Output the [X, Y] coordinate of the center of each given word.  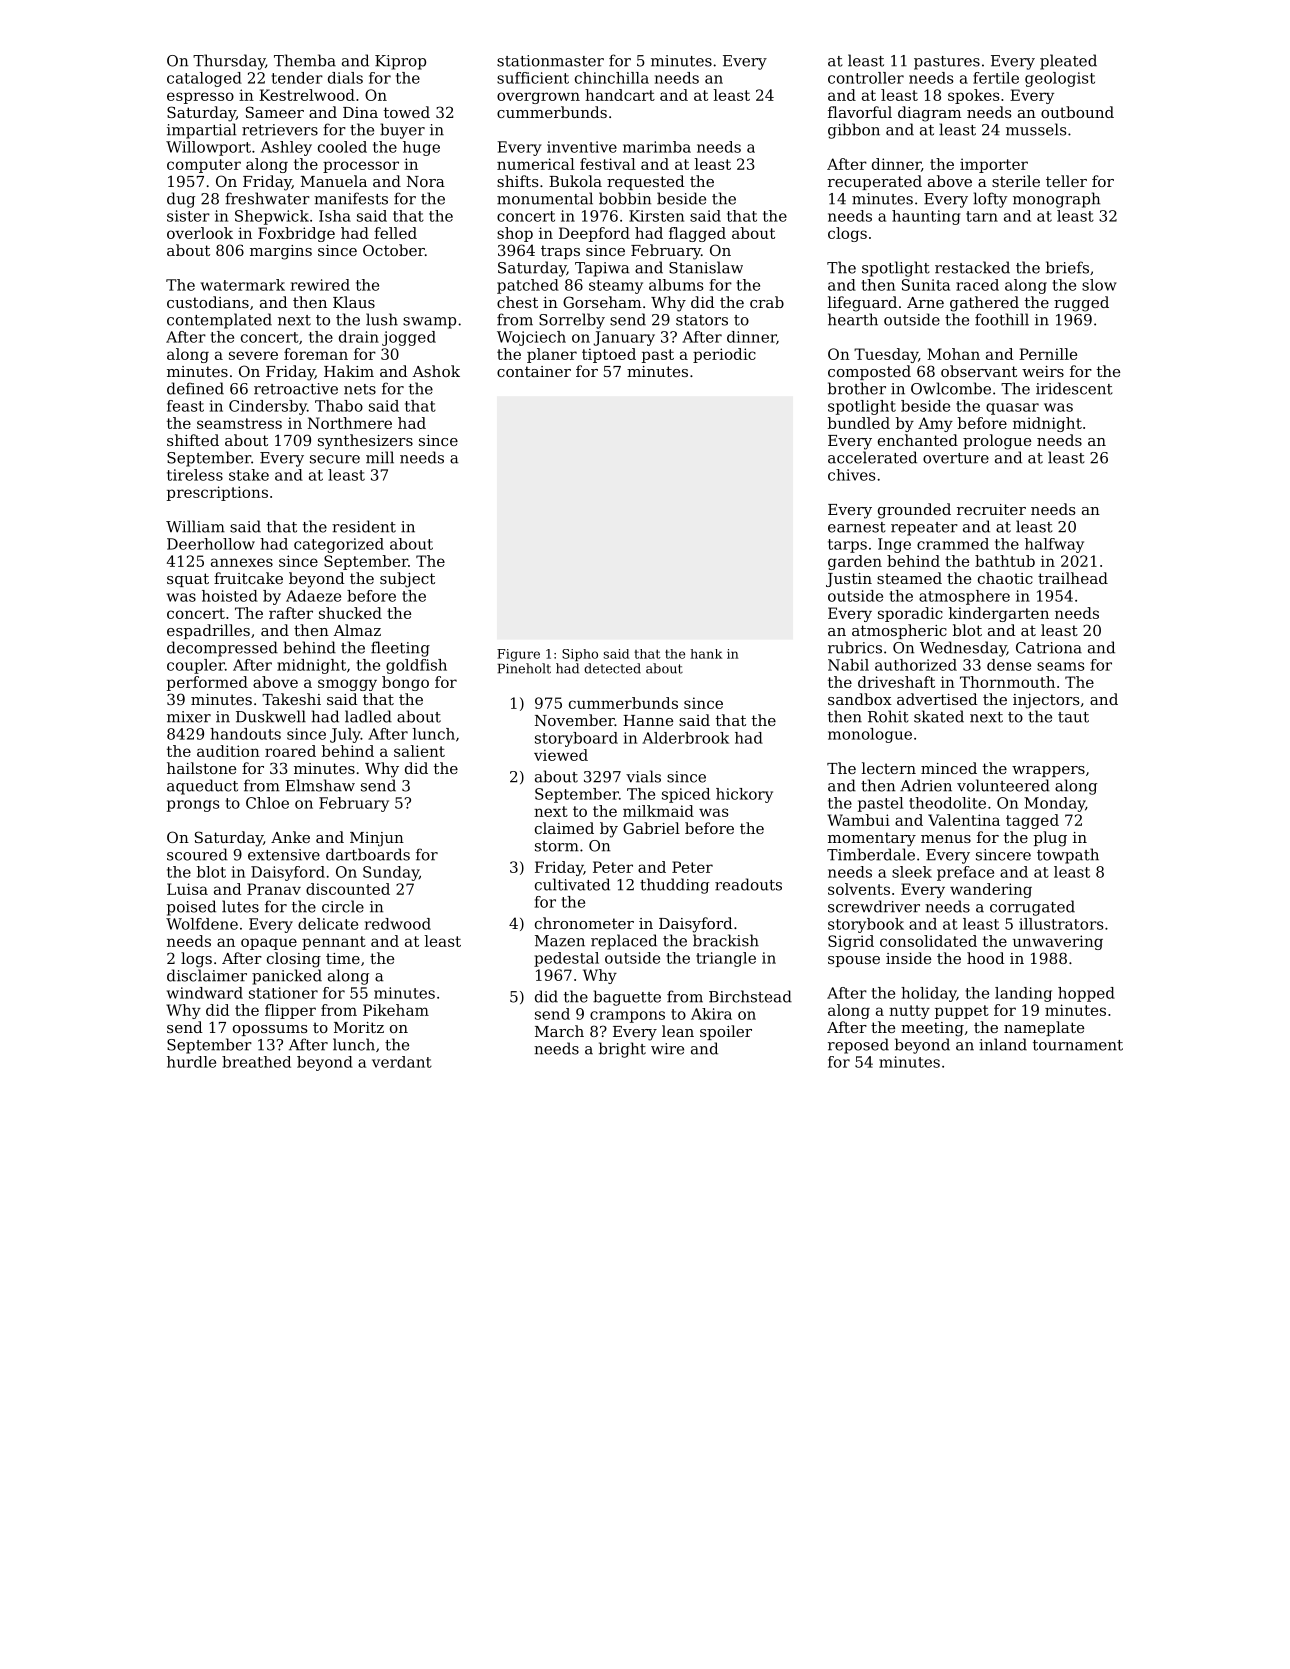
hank [706, 654]
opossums [270, 1030]
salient [419, 751]
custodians [208, 302]
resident [364, 526]
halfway [1054, 545]
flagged [697, 234]
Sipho [580, 655]
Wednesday [963, 649]
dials [345, 78]
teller [1066, 181]
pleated [1068, 62]
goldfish [416, 666]
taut [1073, 717]
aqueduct [202, 787]
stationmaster [550, 61]
